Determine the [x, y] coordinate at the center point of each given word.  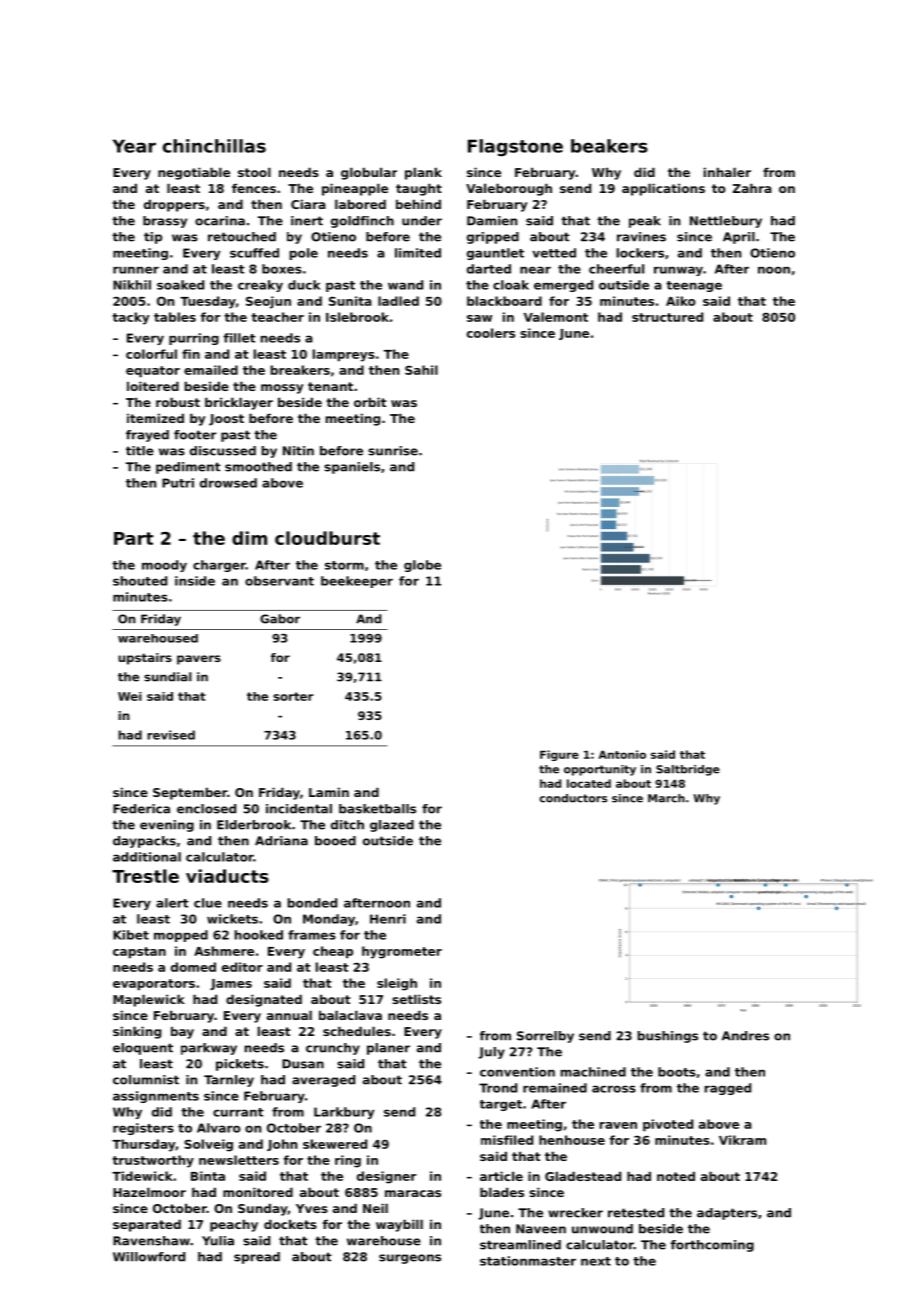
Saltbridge [688, 770]
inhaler [727, 172]
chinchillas [214, 146]
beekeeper [357, 582]
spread [257, 1258]
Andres [745, 1036]
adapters [727, 1214]
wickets [232, 919]
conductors [573, 798]
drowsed [228, 483]
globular [369, 173]
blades [502, 1192]
